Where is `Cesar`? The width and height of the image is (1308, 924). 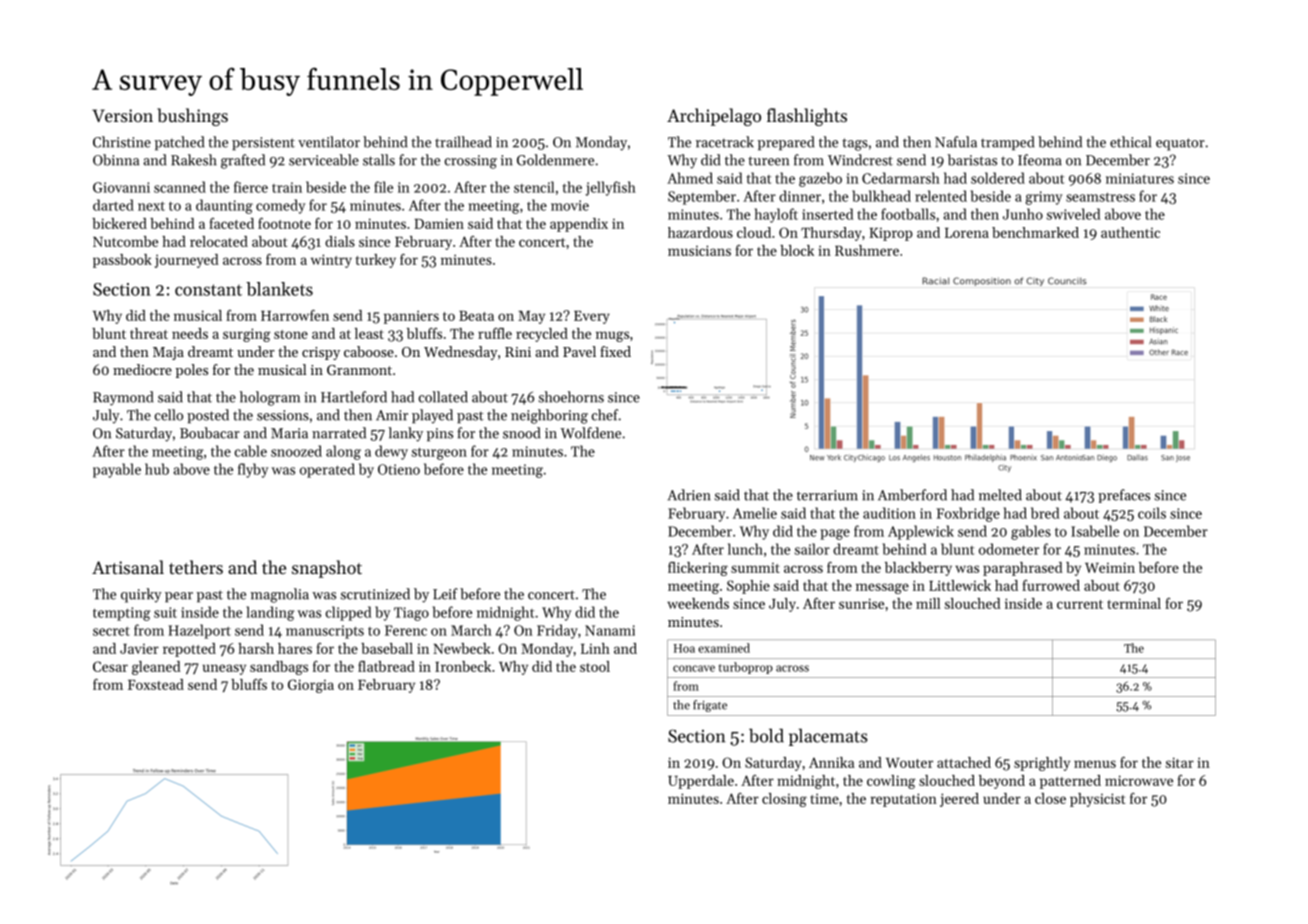 Cesar is located at coordinates (110, 666).
